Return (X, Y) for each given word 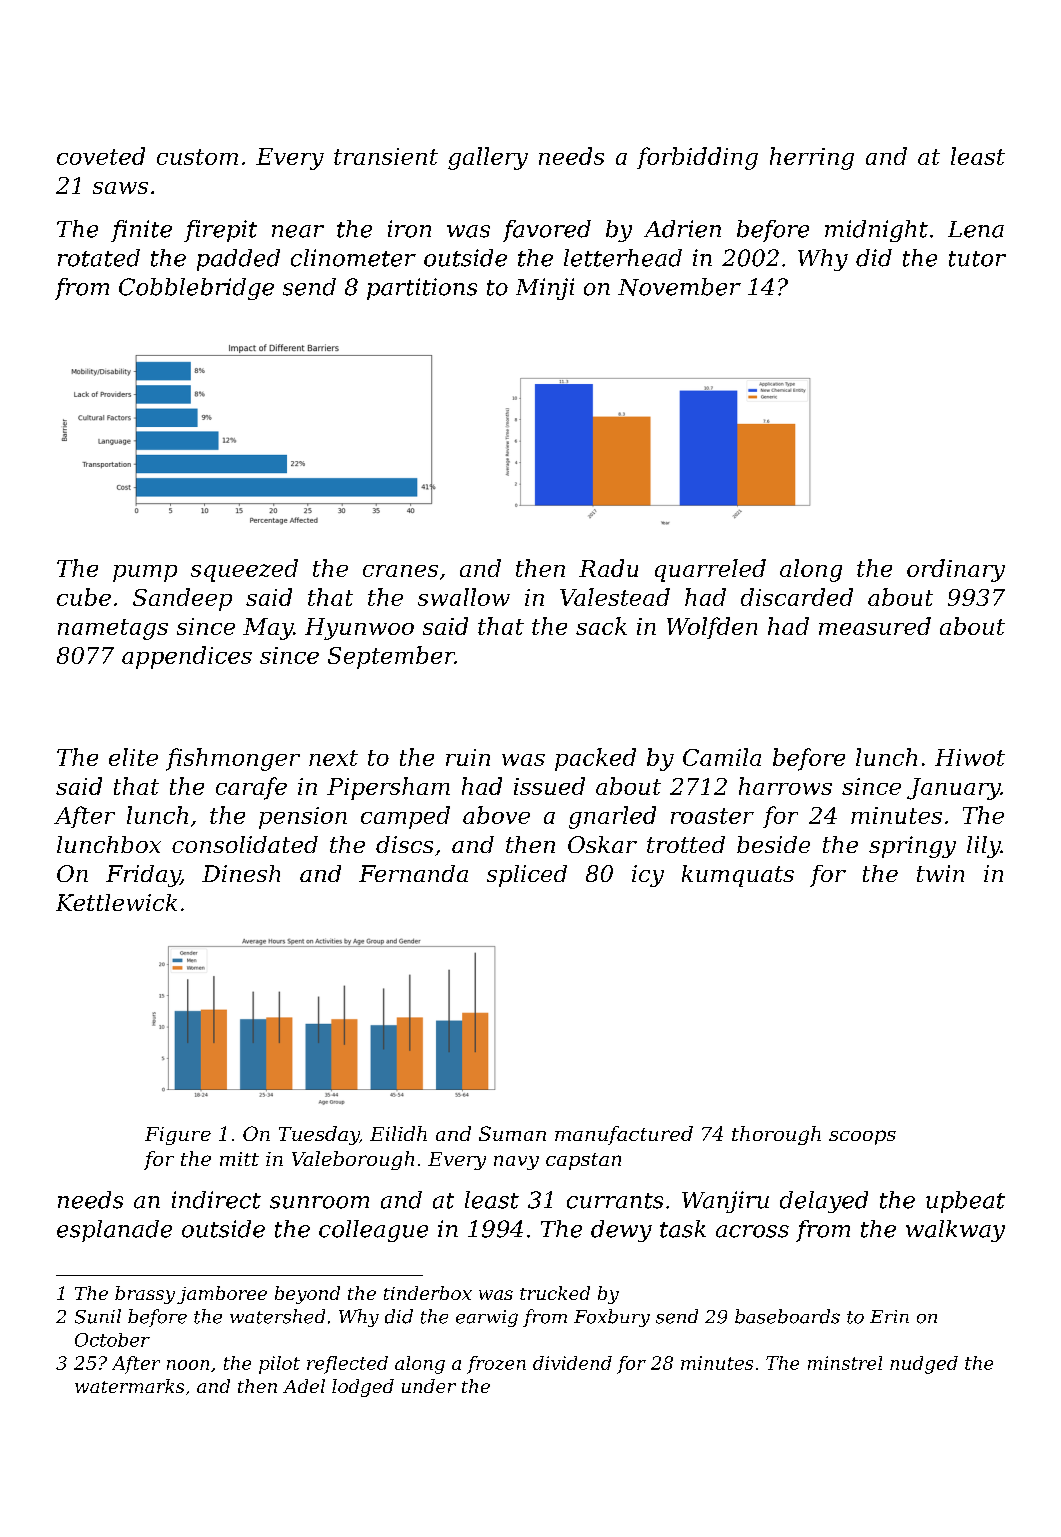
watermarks (129, 1386)
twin (940, 873)
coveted (101, 156)
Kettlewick (116, 902)
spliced (527, 876)
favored (547, 231)
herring (812, 158)
